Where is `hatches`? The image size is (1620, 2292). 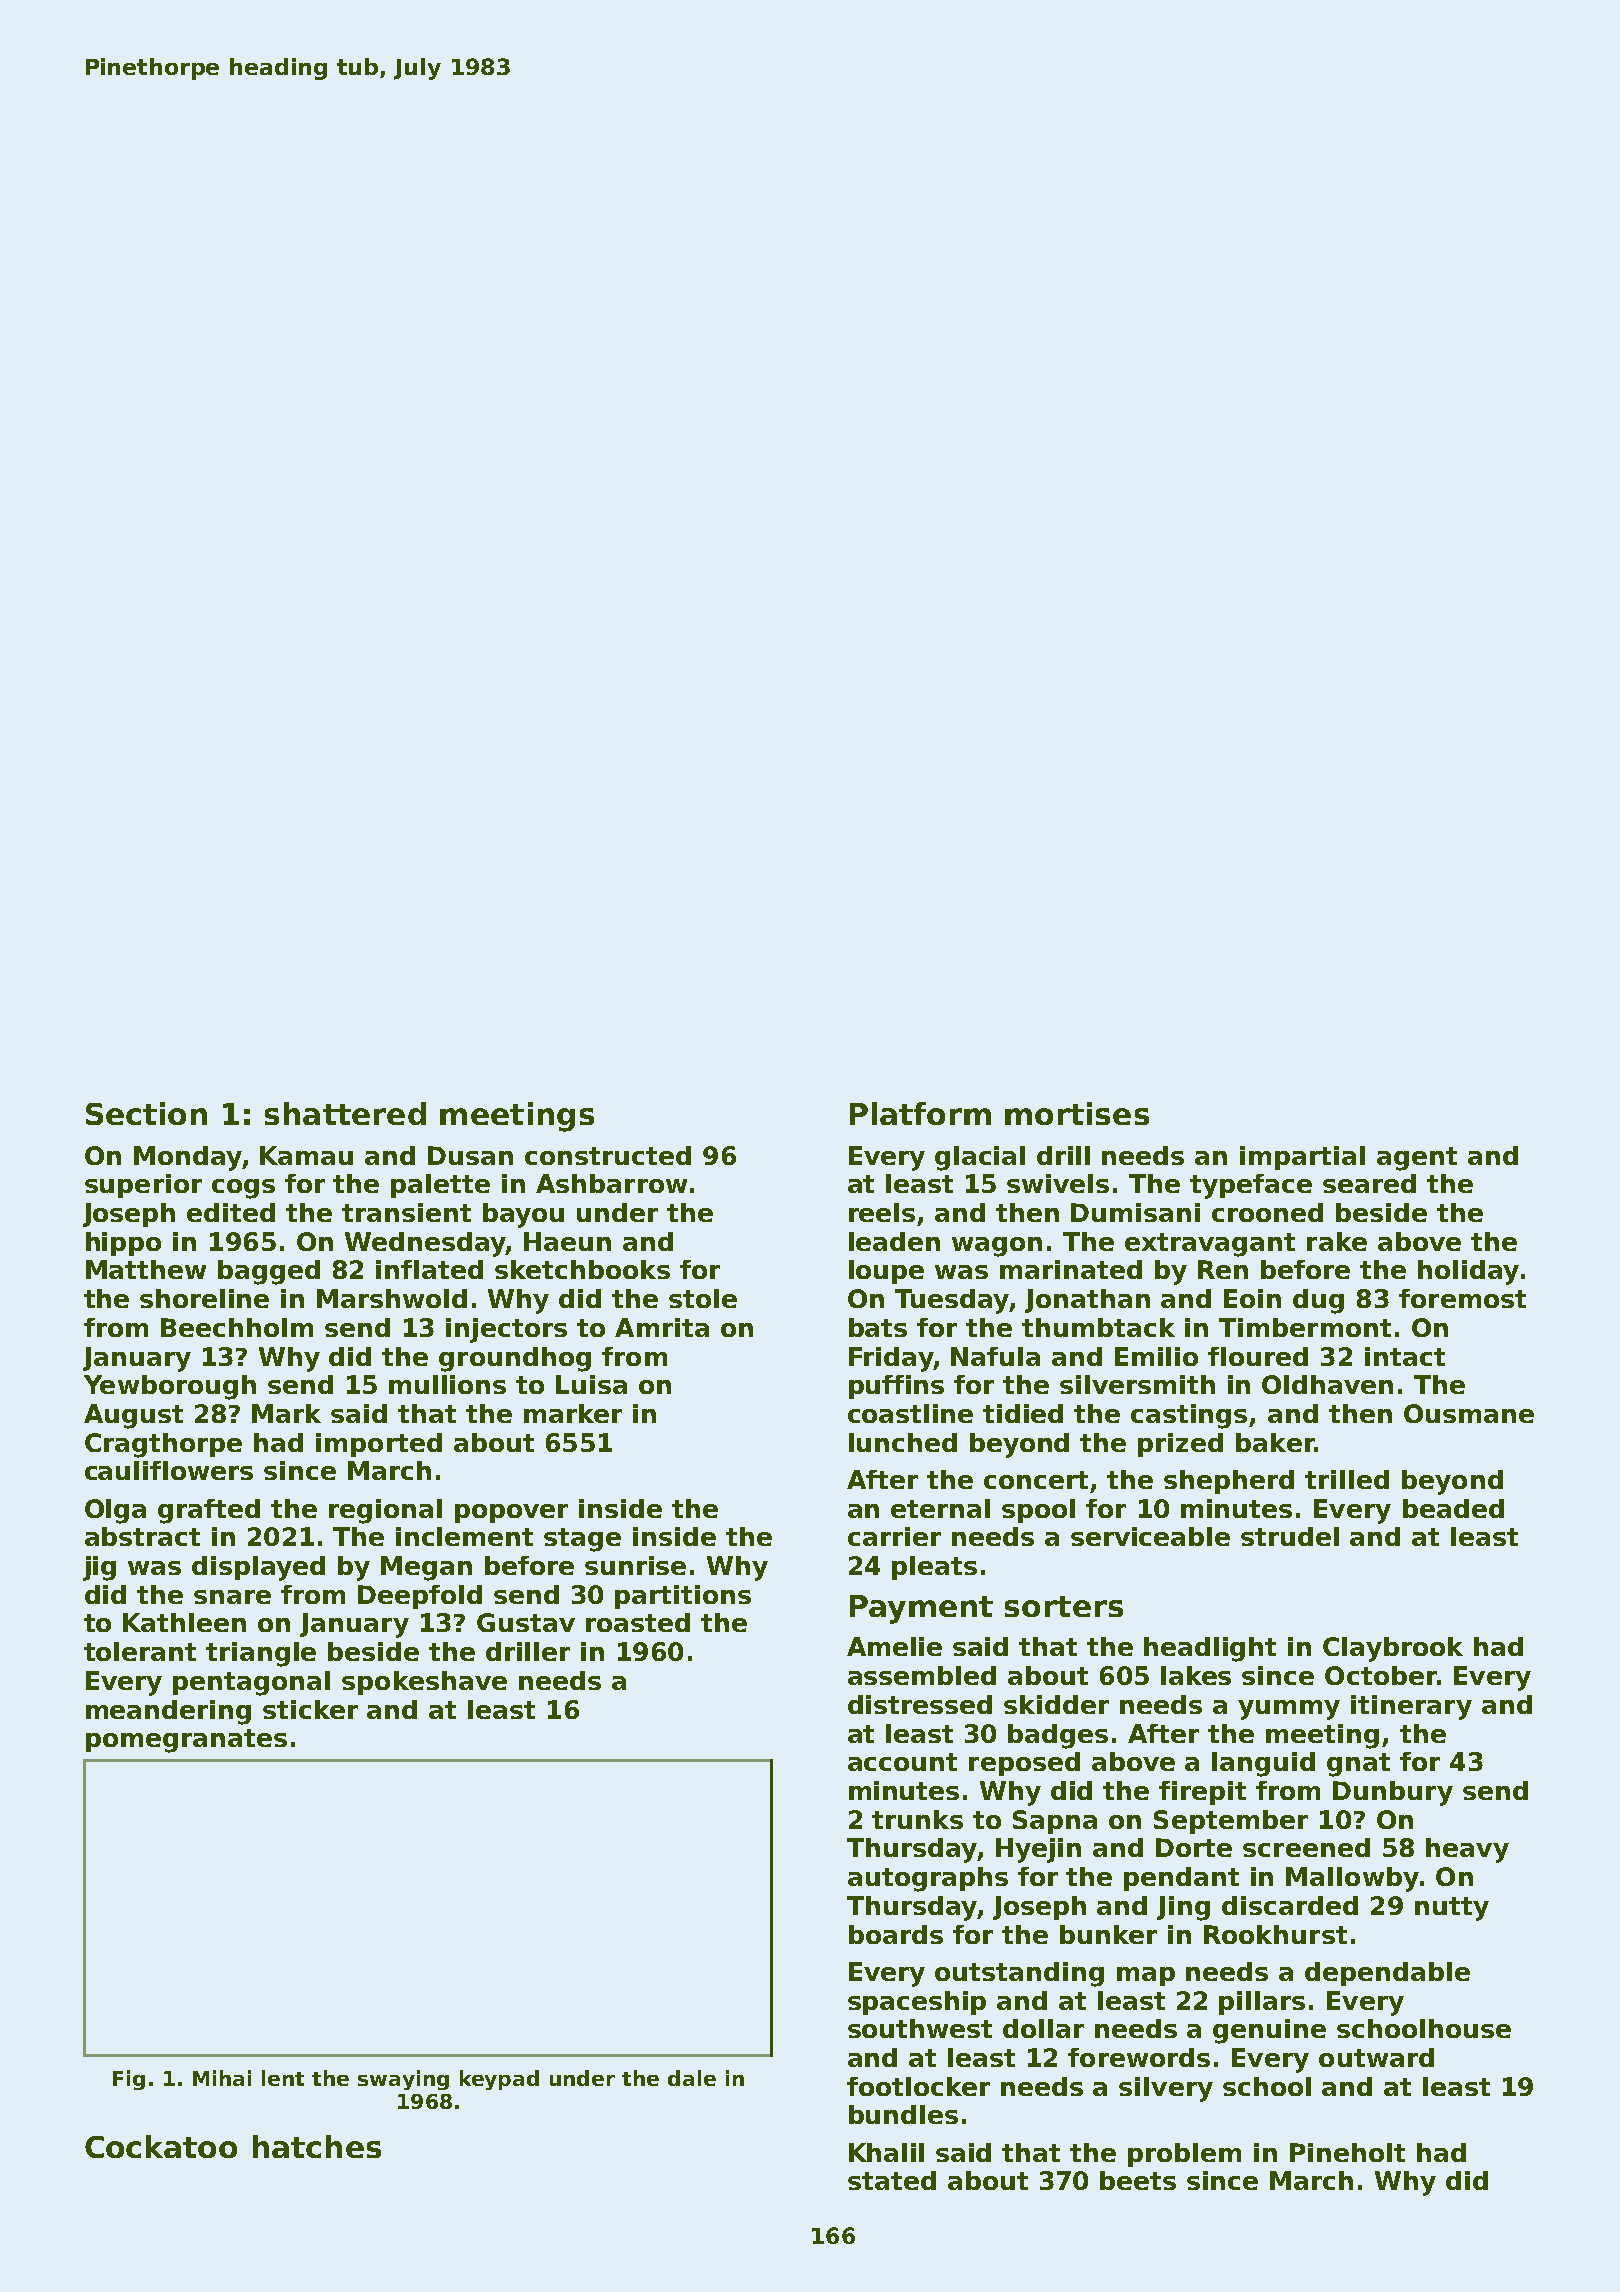
hatches is located at coordinates (317, 2146).
